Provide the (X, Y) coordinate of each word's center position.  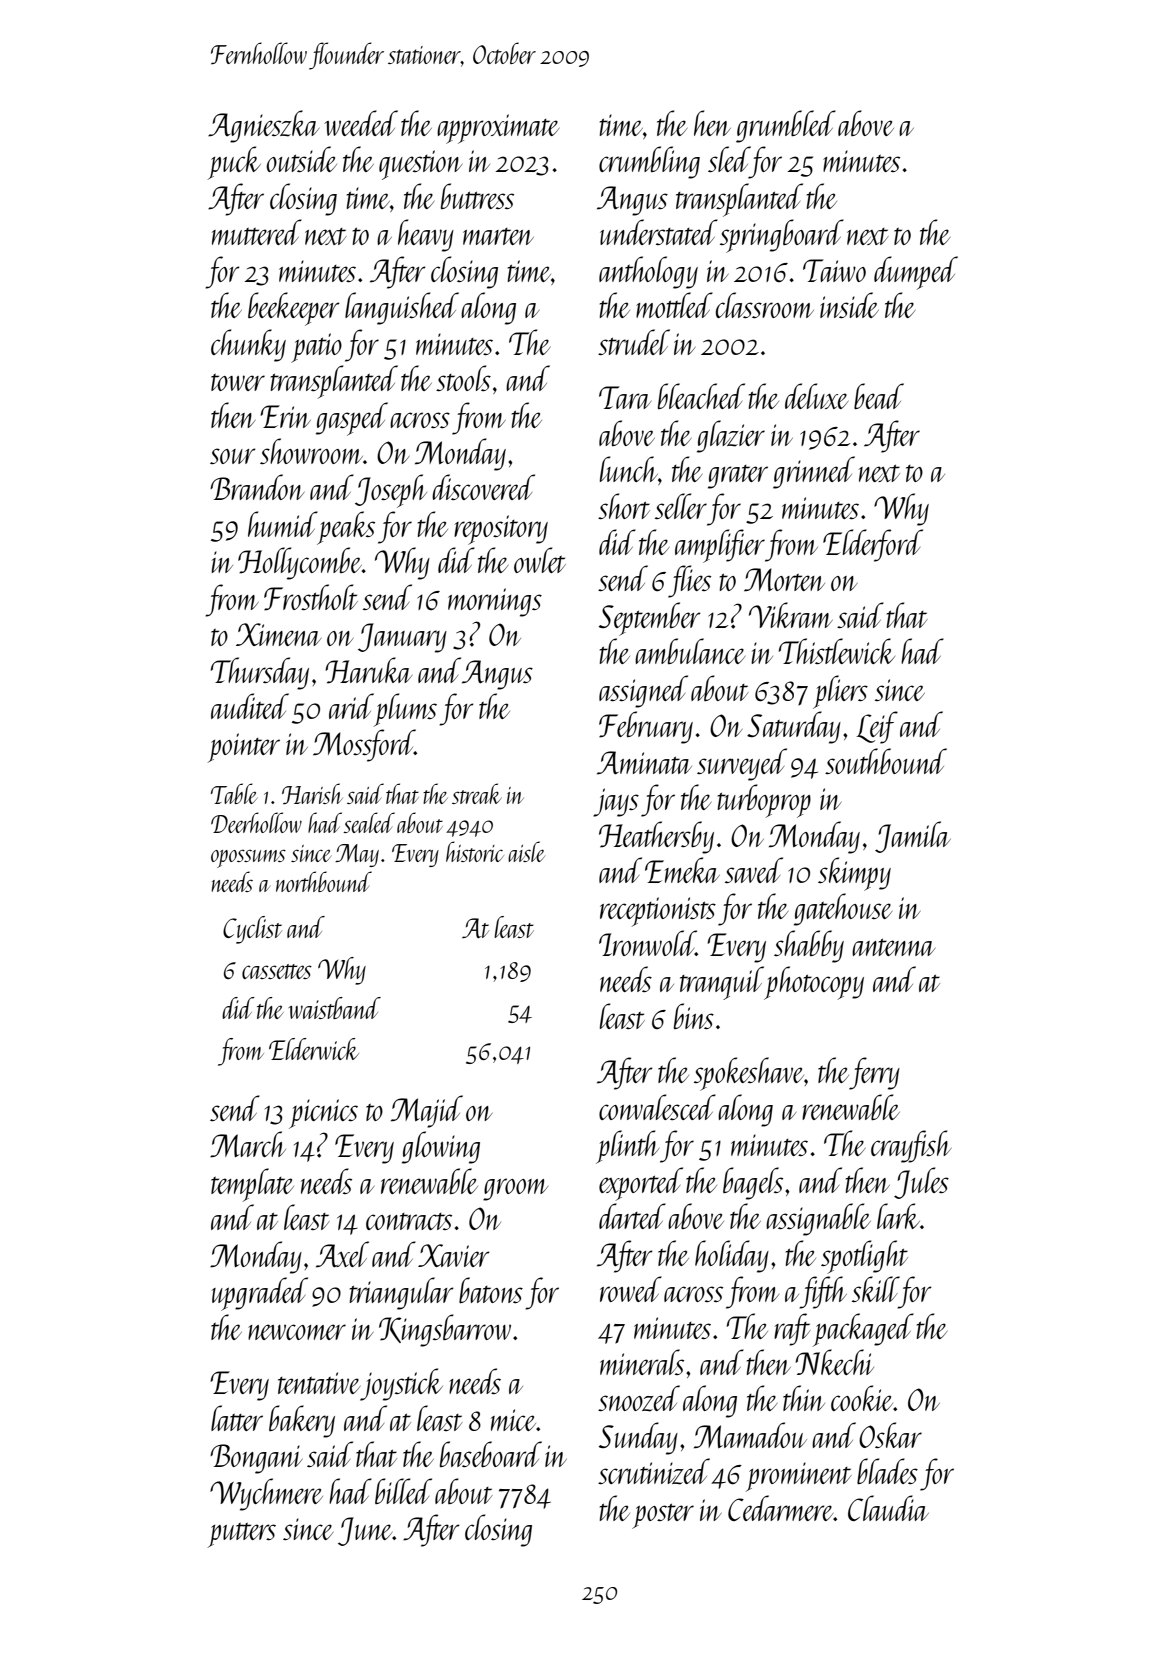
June (365, 1531)
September (650, 619)
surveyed (742, 764)
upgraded (260, 1294)
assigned (643, 691)
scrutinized (654, 1471)
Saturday (794, 727)
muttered (257, 232)
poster (663, 1516)
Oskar (890, 1435)
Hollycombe (300, 563)
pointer (244, 748)
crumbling (649, 162)
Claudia (888, 1508)
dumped (916, 273)
